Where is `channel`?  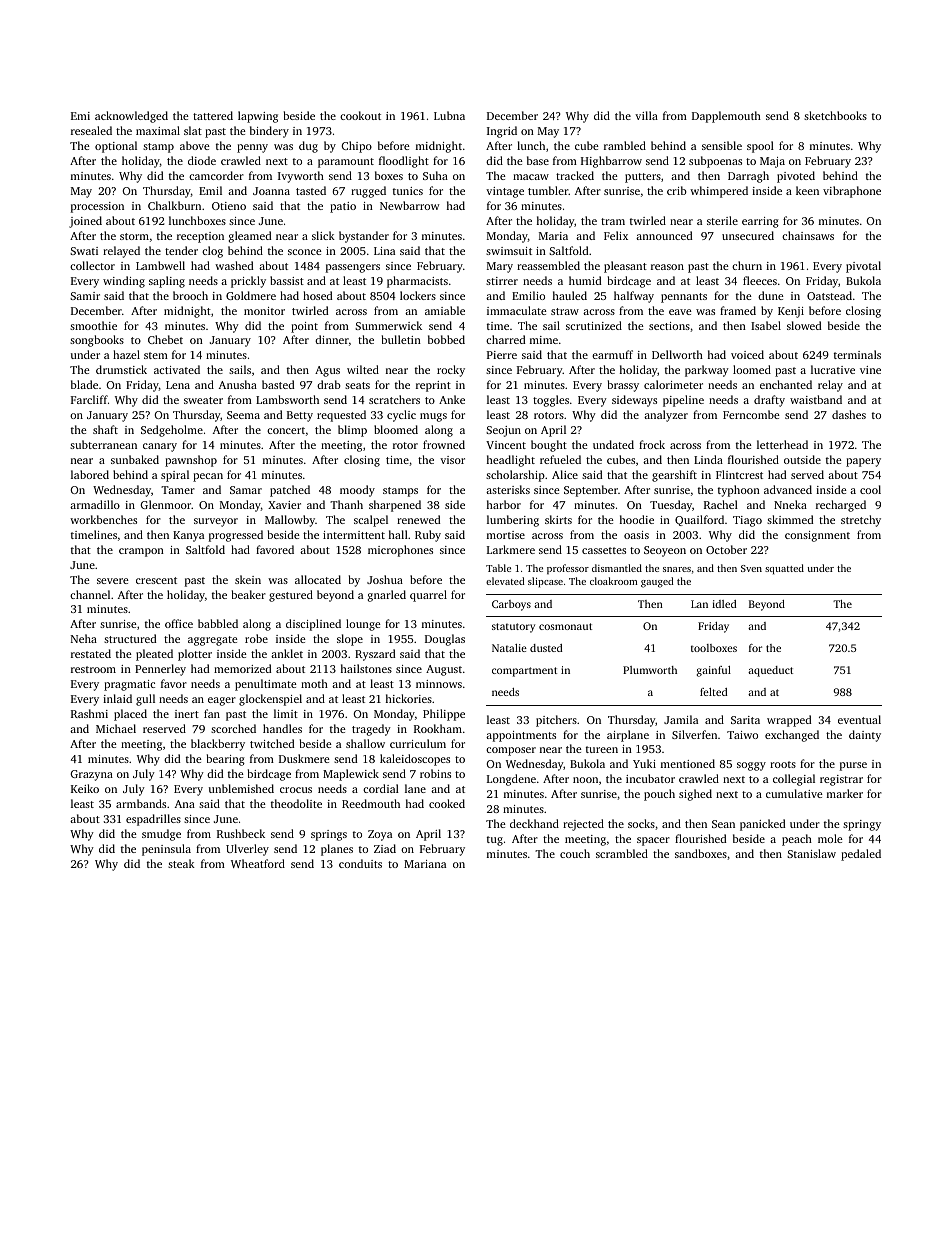
channel is located at coordinates (90, 594).
